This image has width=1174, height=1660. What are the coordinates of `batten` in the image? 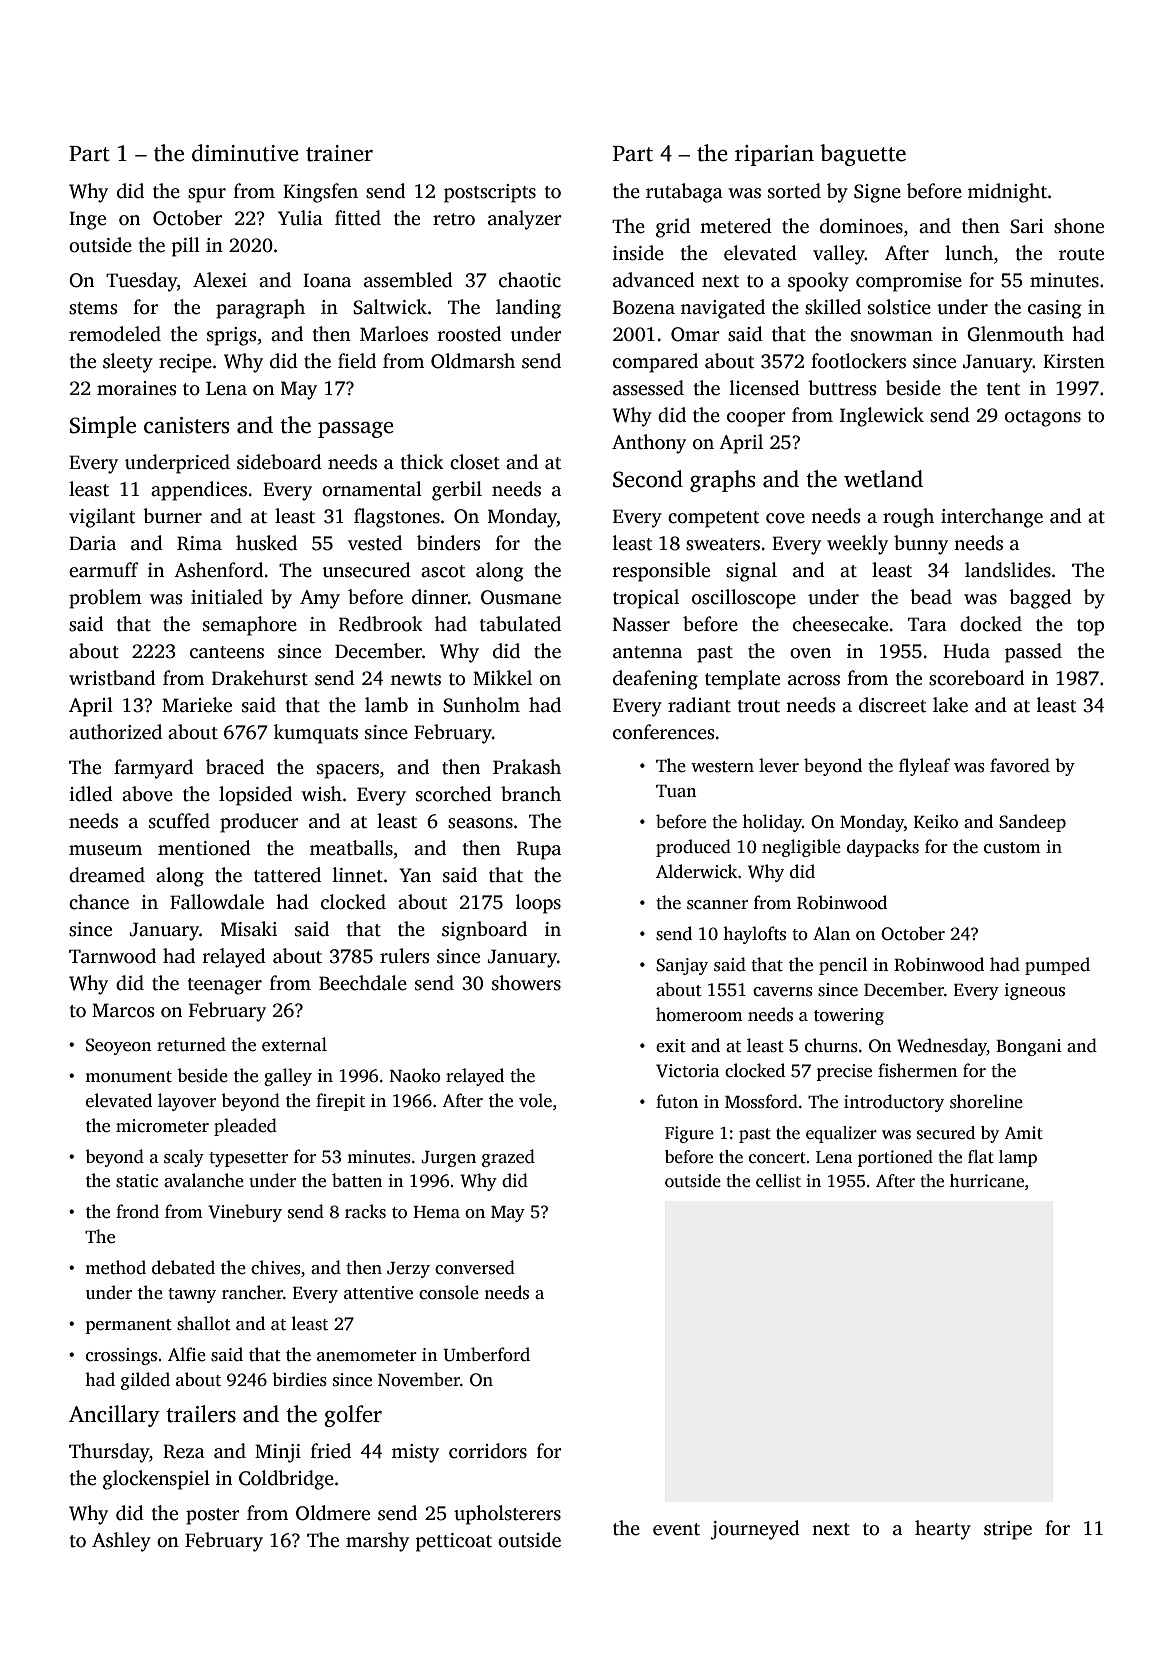 It's located at (357, 1180).
